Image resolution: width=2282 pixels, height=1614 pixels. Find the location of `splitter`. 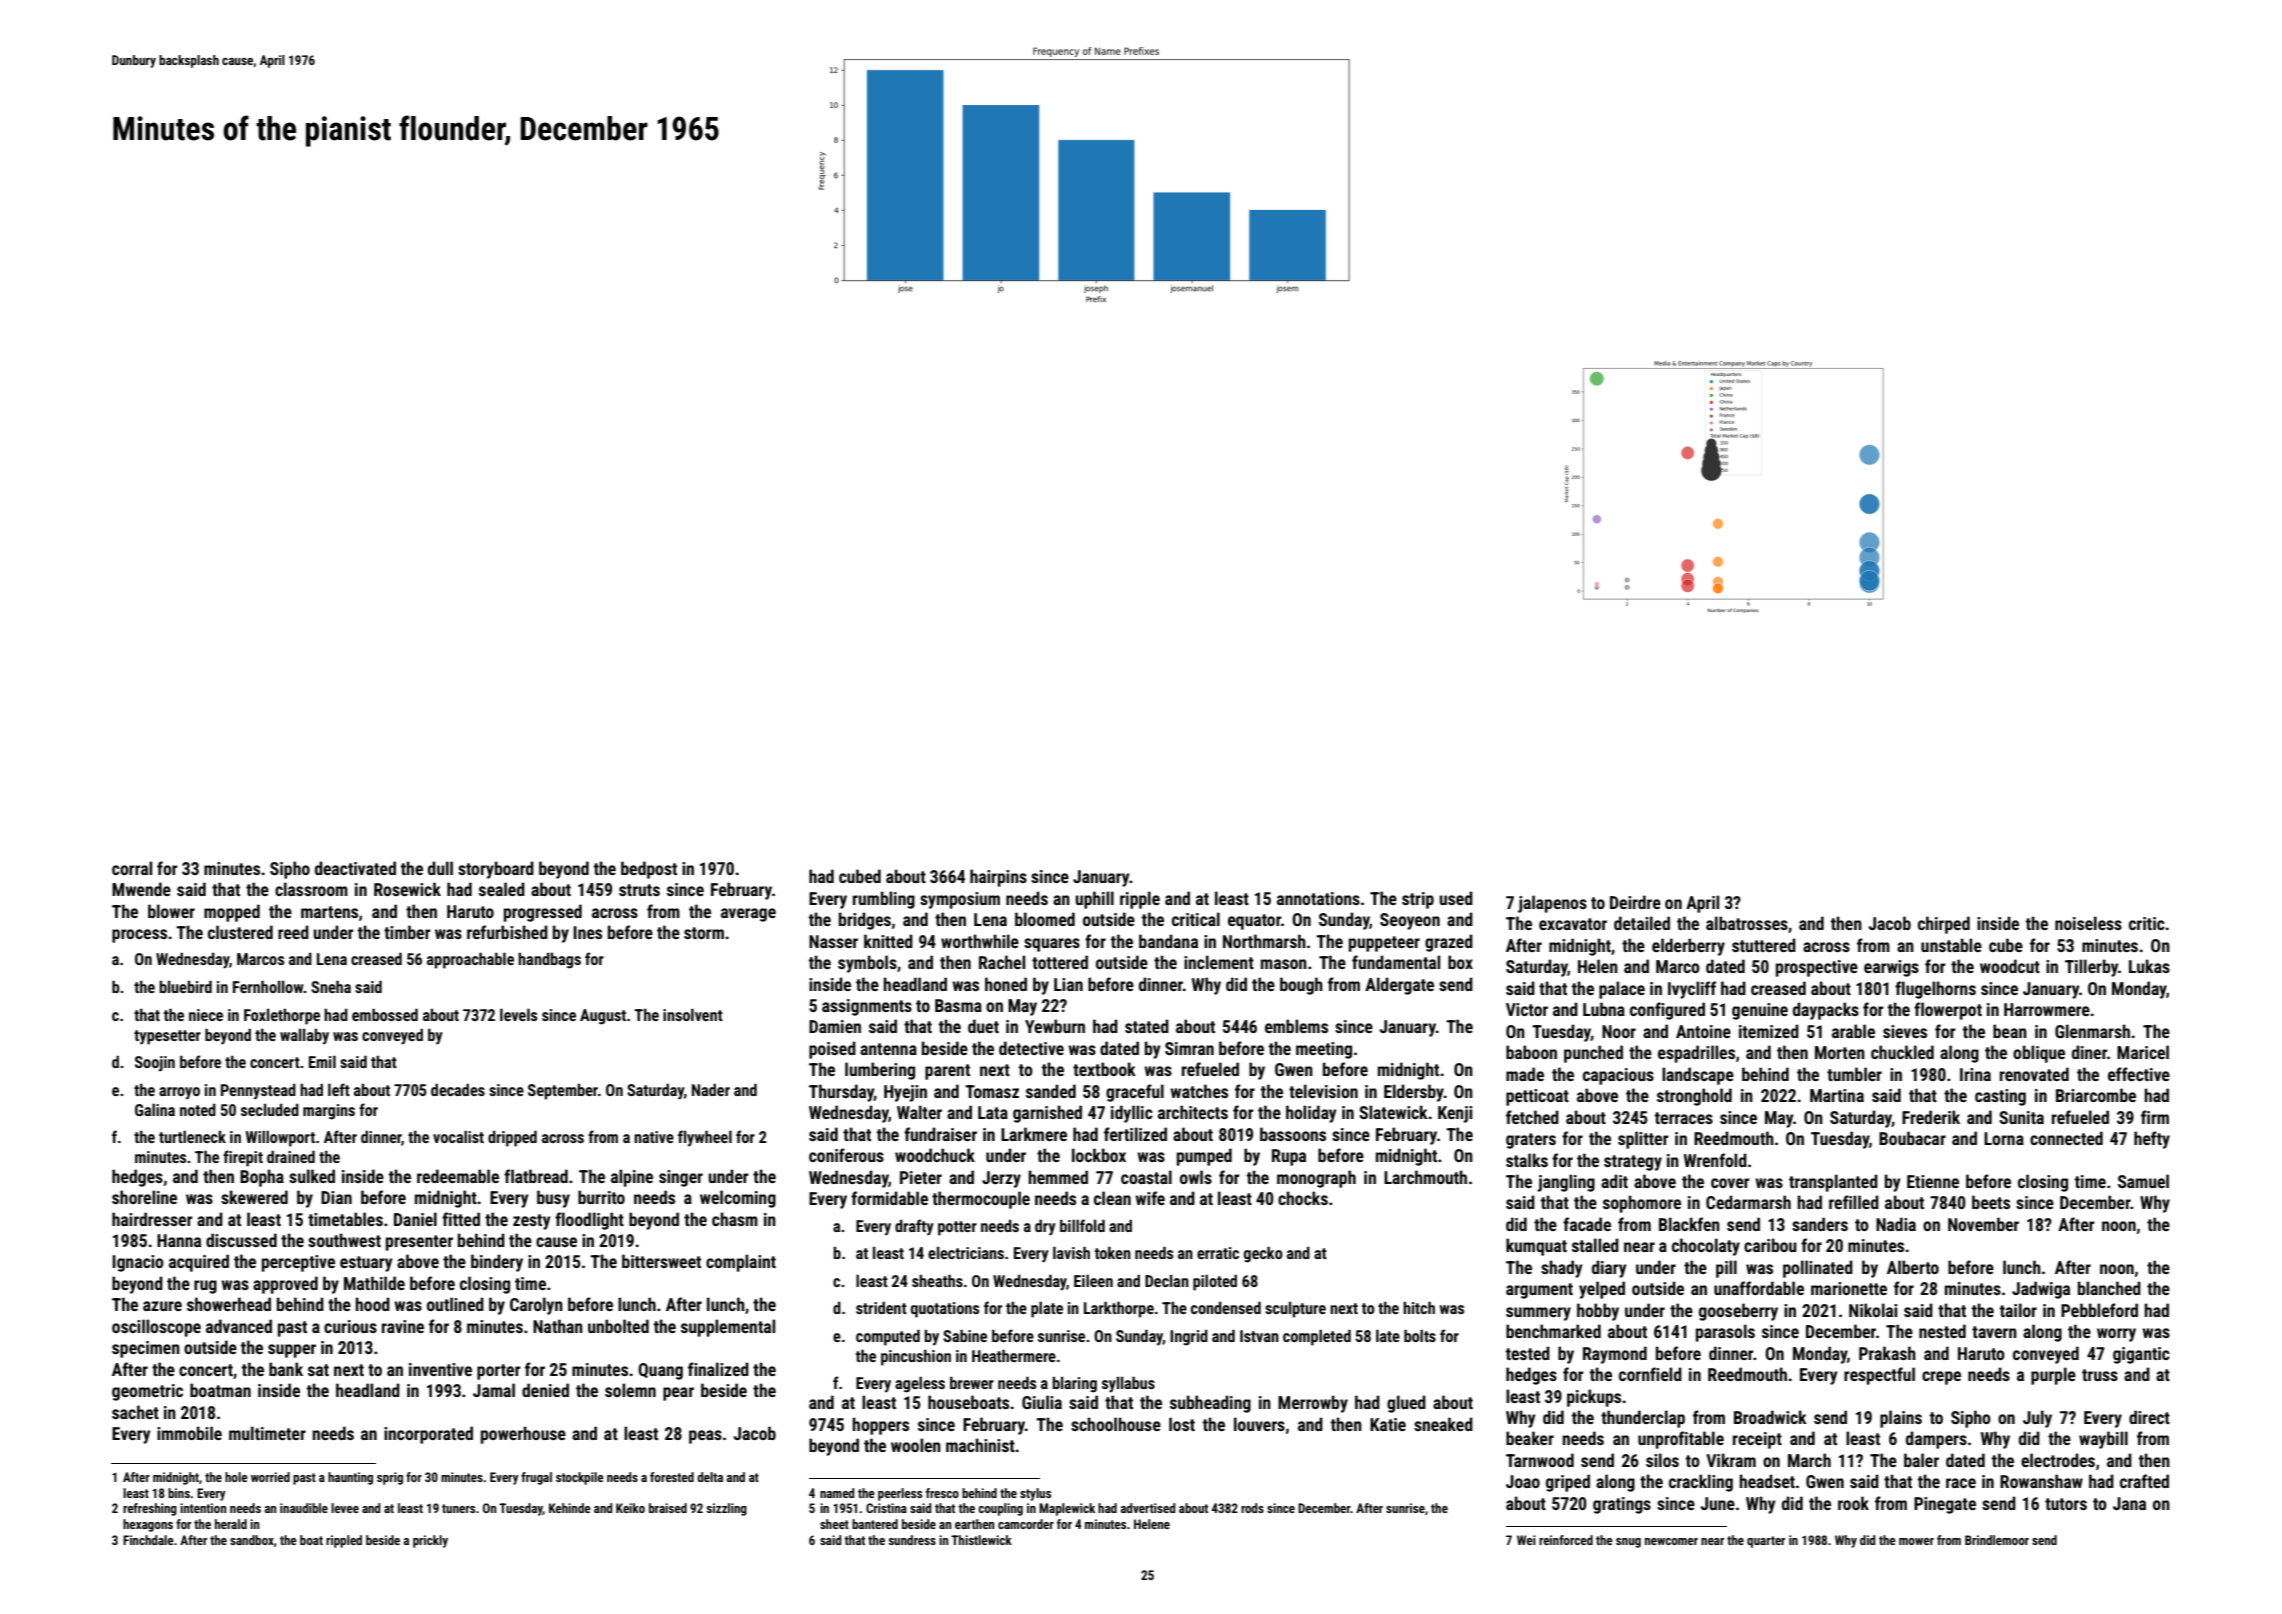

splitter is located at coordinates (1643, 1140).
